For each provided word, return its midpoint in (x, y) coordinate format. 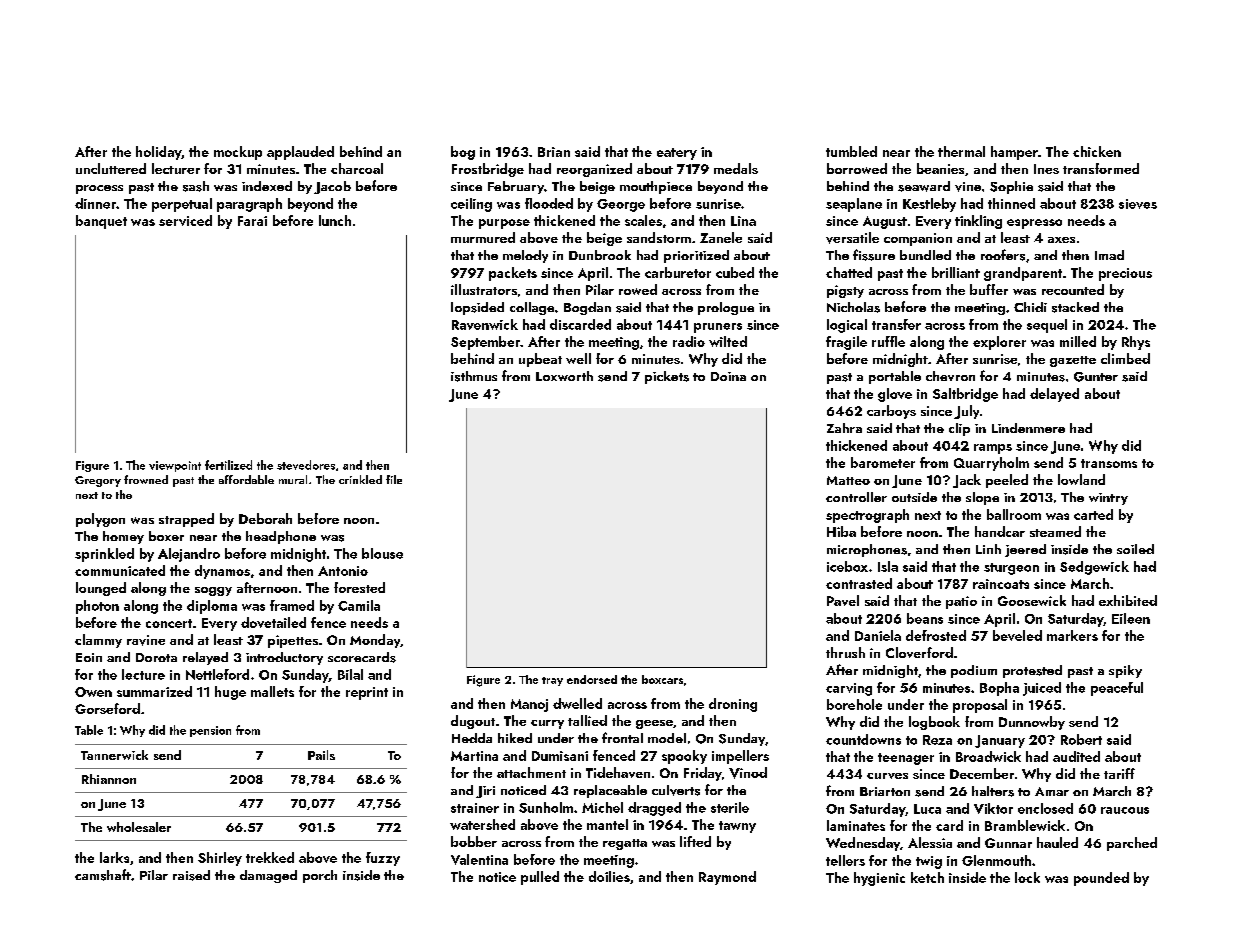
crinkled (360, 479)
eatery (677, 154)
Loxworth (564, 376)
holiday (158, 153)
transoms (1109, 463)
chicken (1097, 151)
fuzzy (383, 859)
